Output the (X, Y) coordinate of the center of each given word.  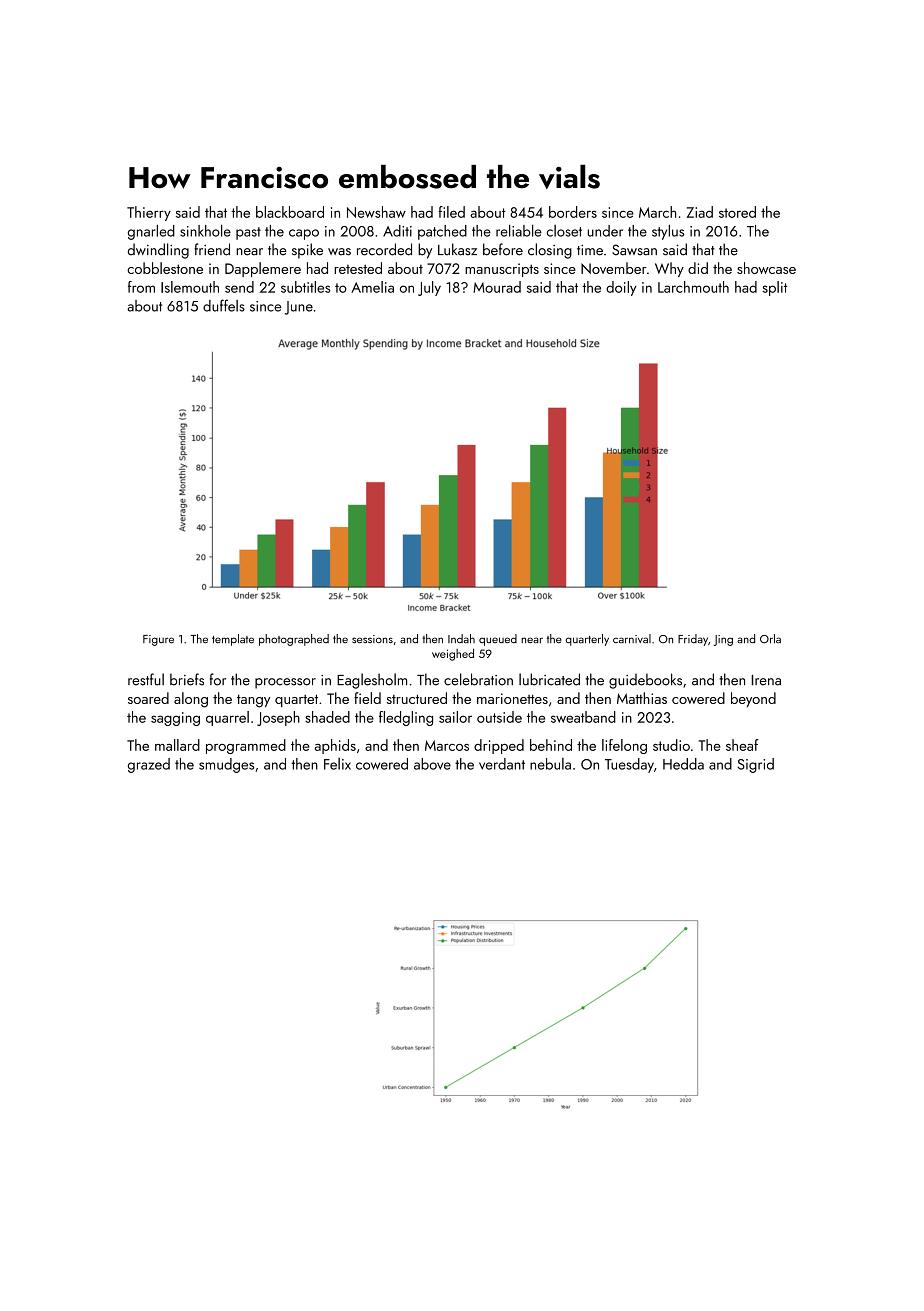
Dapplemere (263, 269)
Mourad (497, 287)
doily (621, 288)
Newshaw (376, 212)
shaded (327, 717)
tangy (253, 701)
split (774, 288)
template (233, 640)
